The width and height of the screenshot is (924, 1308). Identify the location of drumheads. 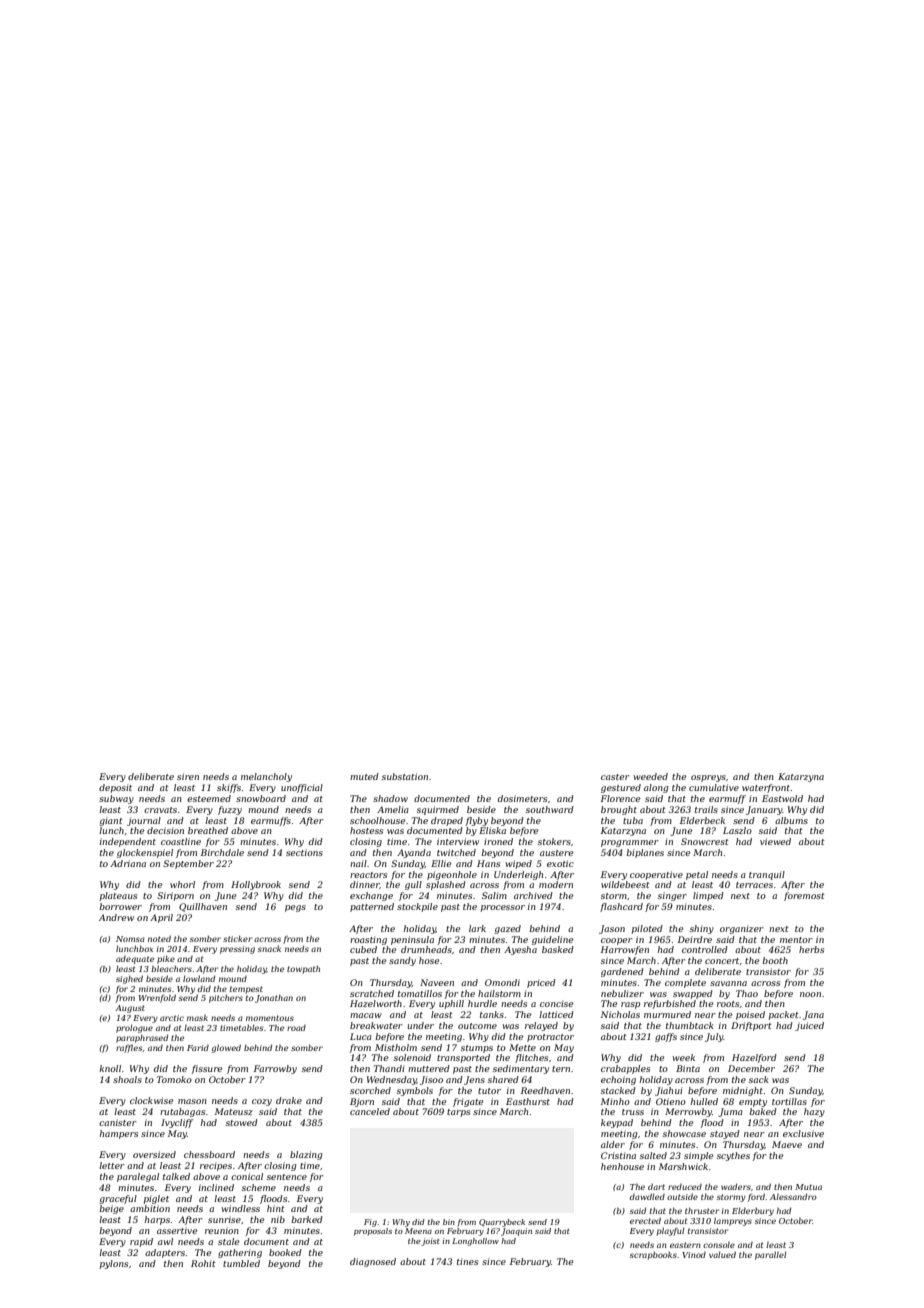
(426, 949).
